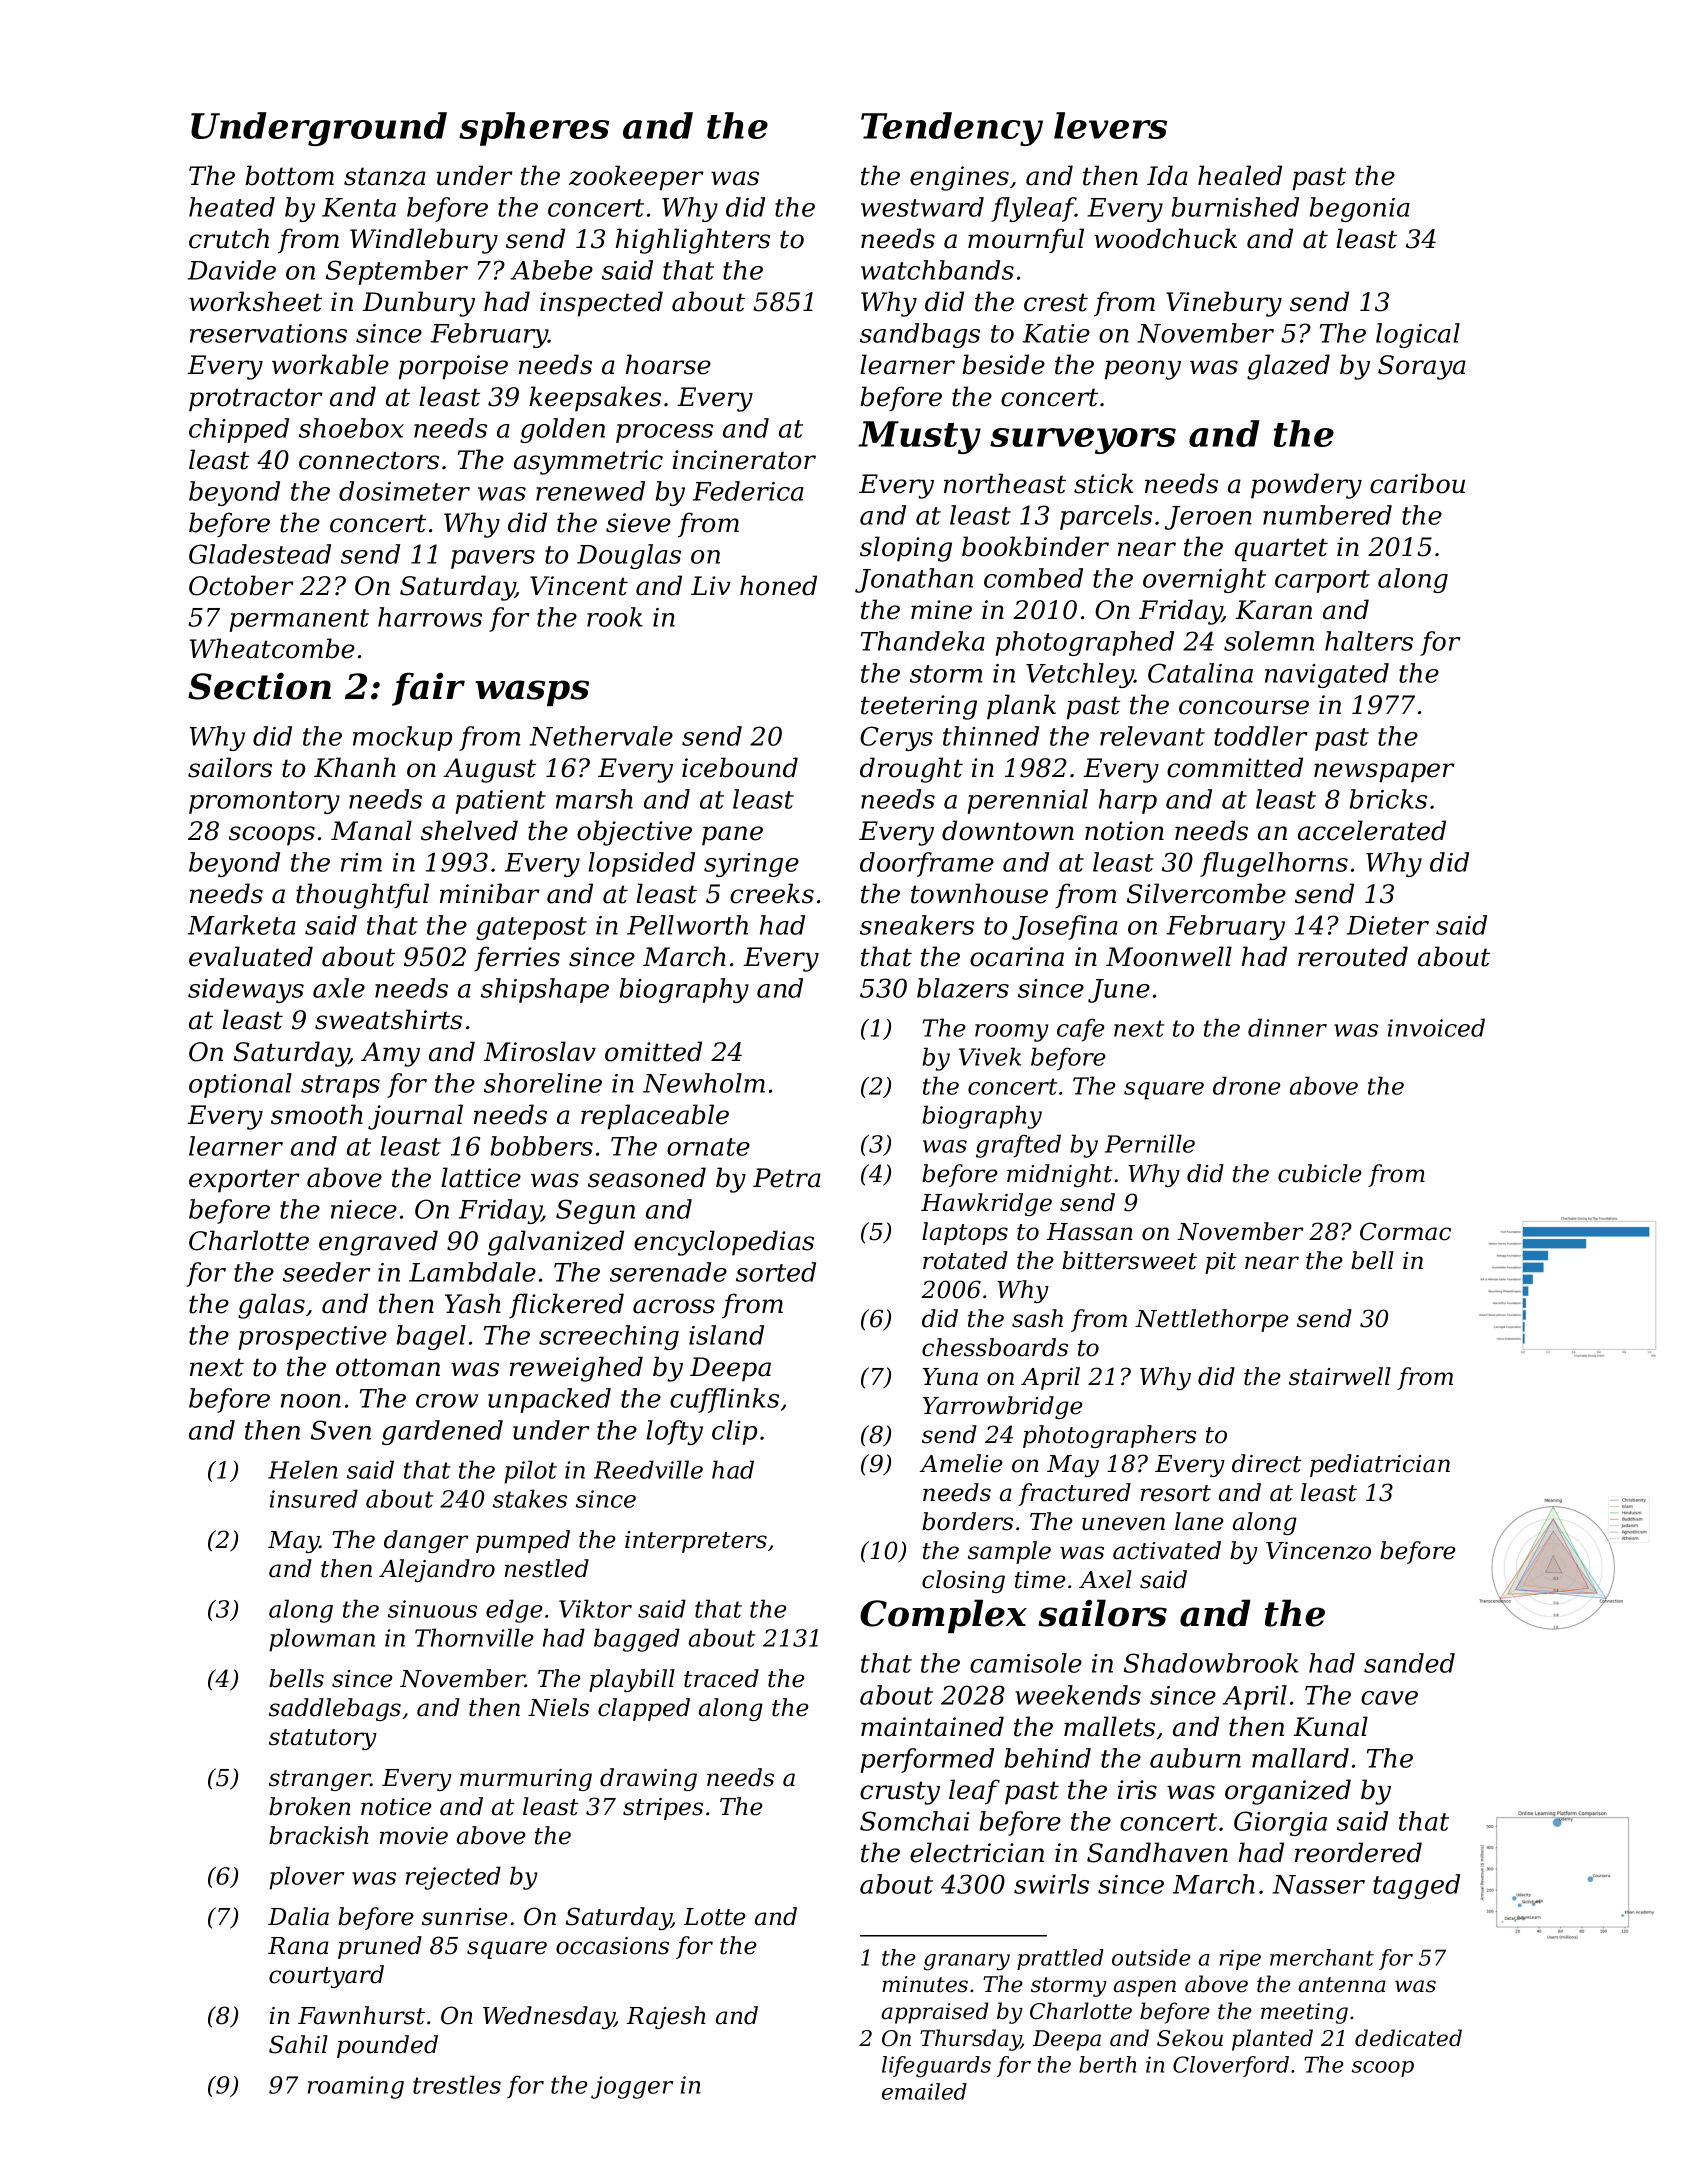 The height and width of the image is (2178, 1683). What do you see at coordinates (322, 1640) in the image?
I see `plowman` at bounding box center [322, 1640].
